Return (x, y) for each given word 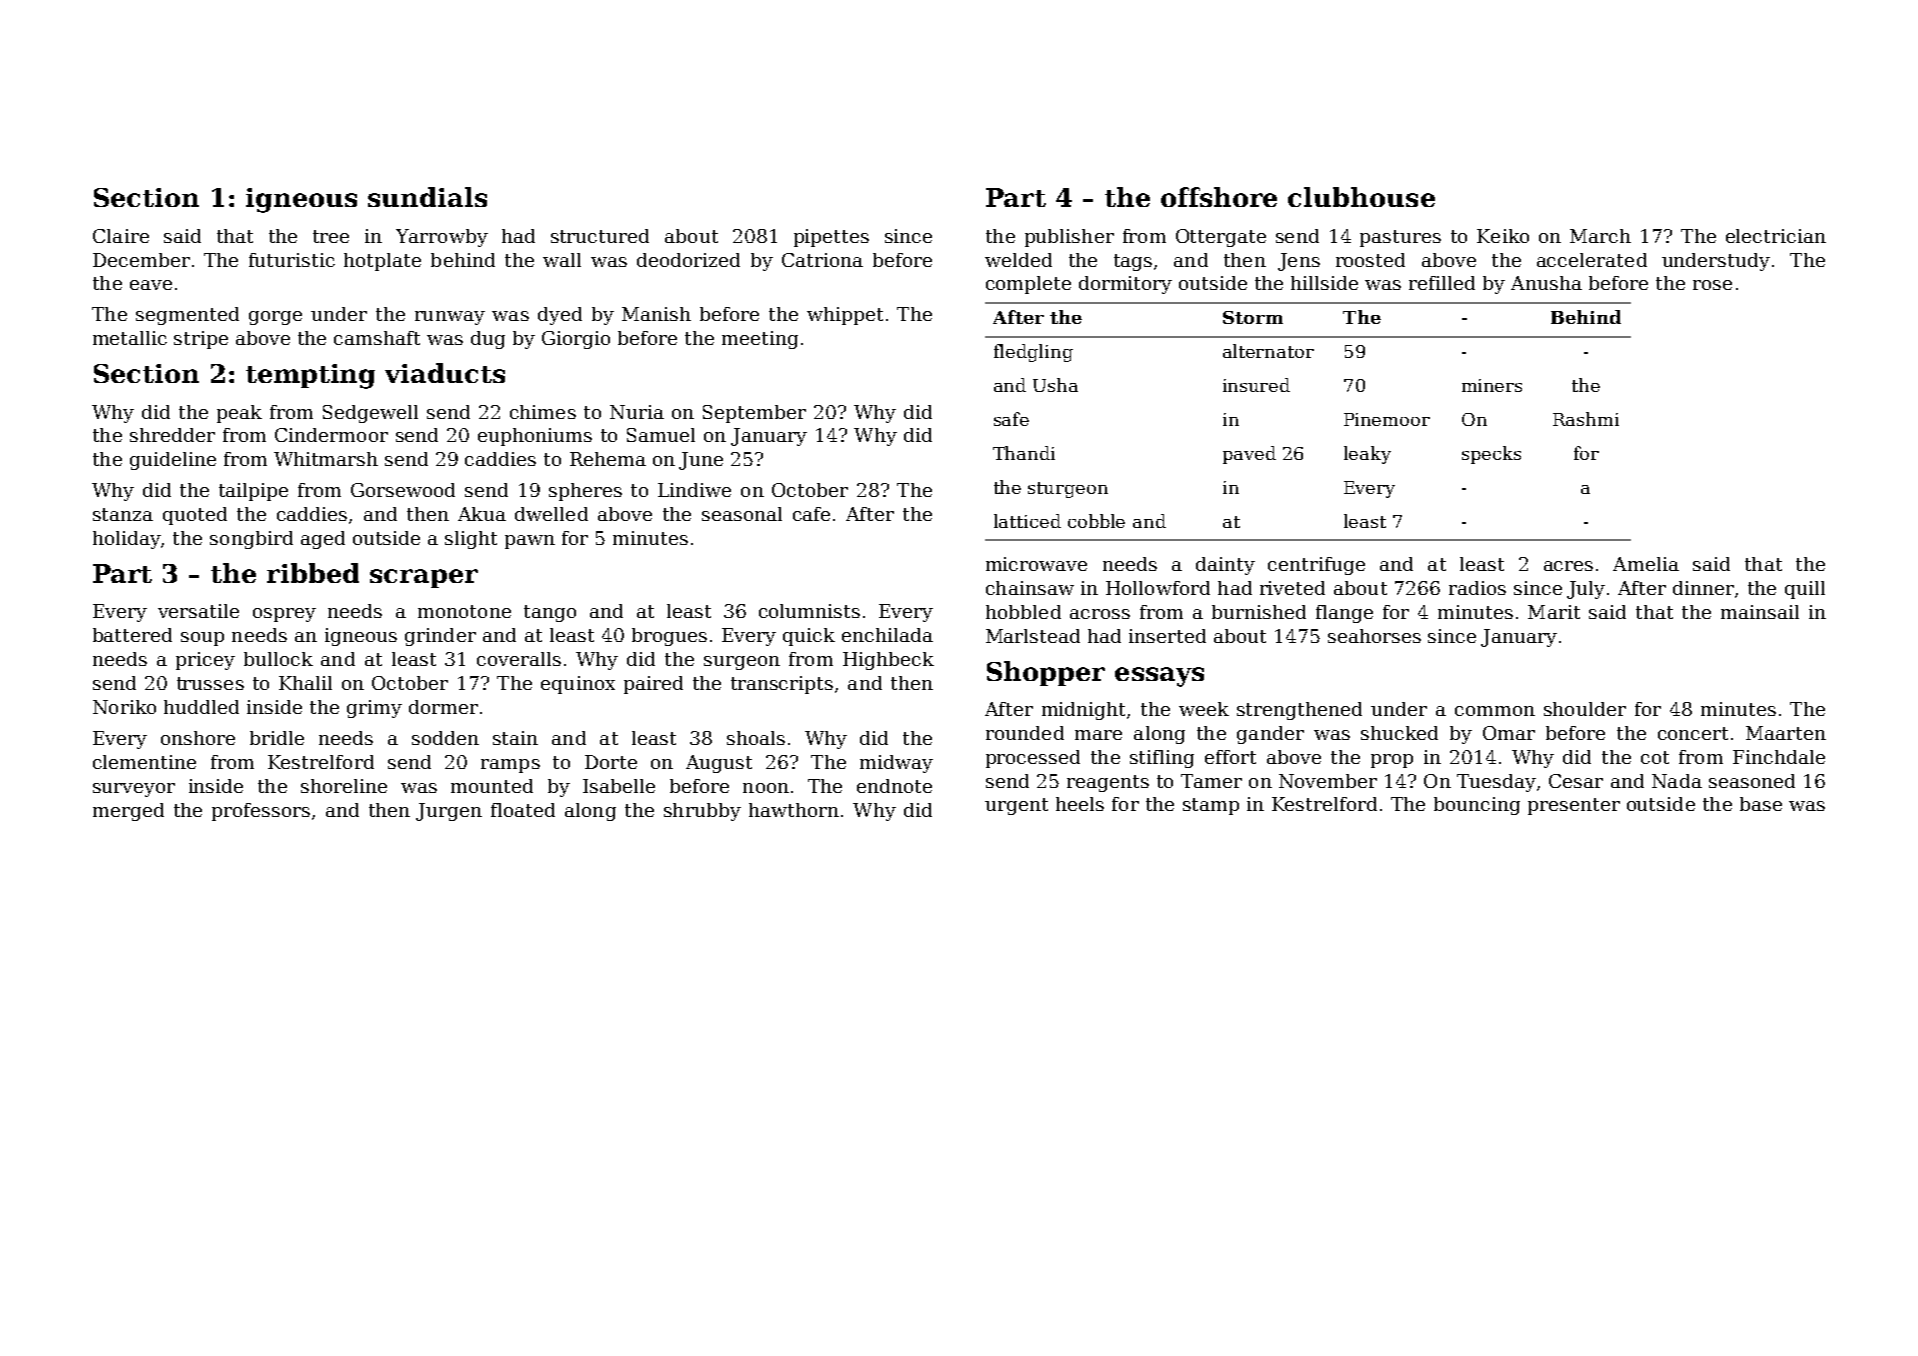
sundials (427, 197)
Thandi (1024, 453)
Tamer (1211, 781)
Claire (121, 236)
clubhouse (1361, 197)
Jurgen (449, 812)
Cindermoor (331, 435)
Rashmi (1586, 419)
